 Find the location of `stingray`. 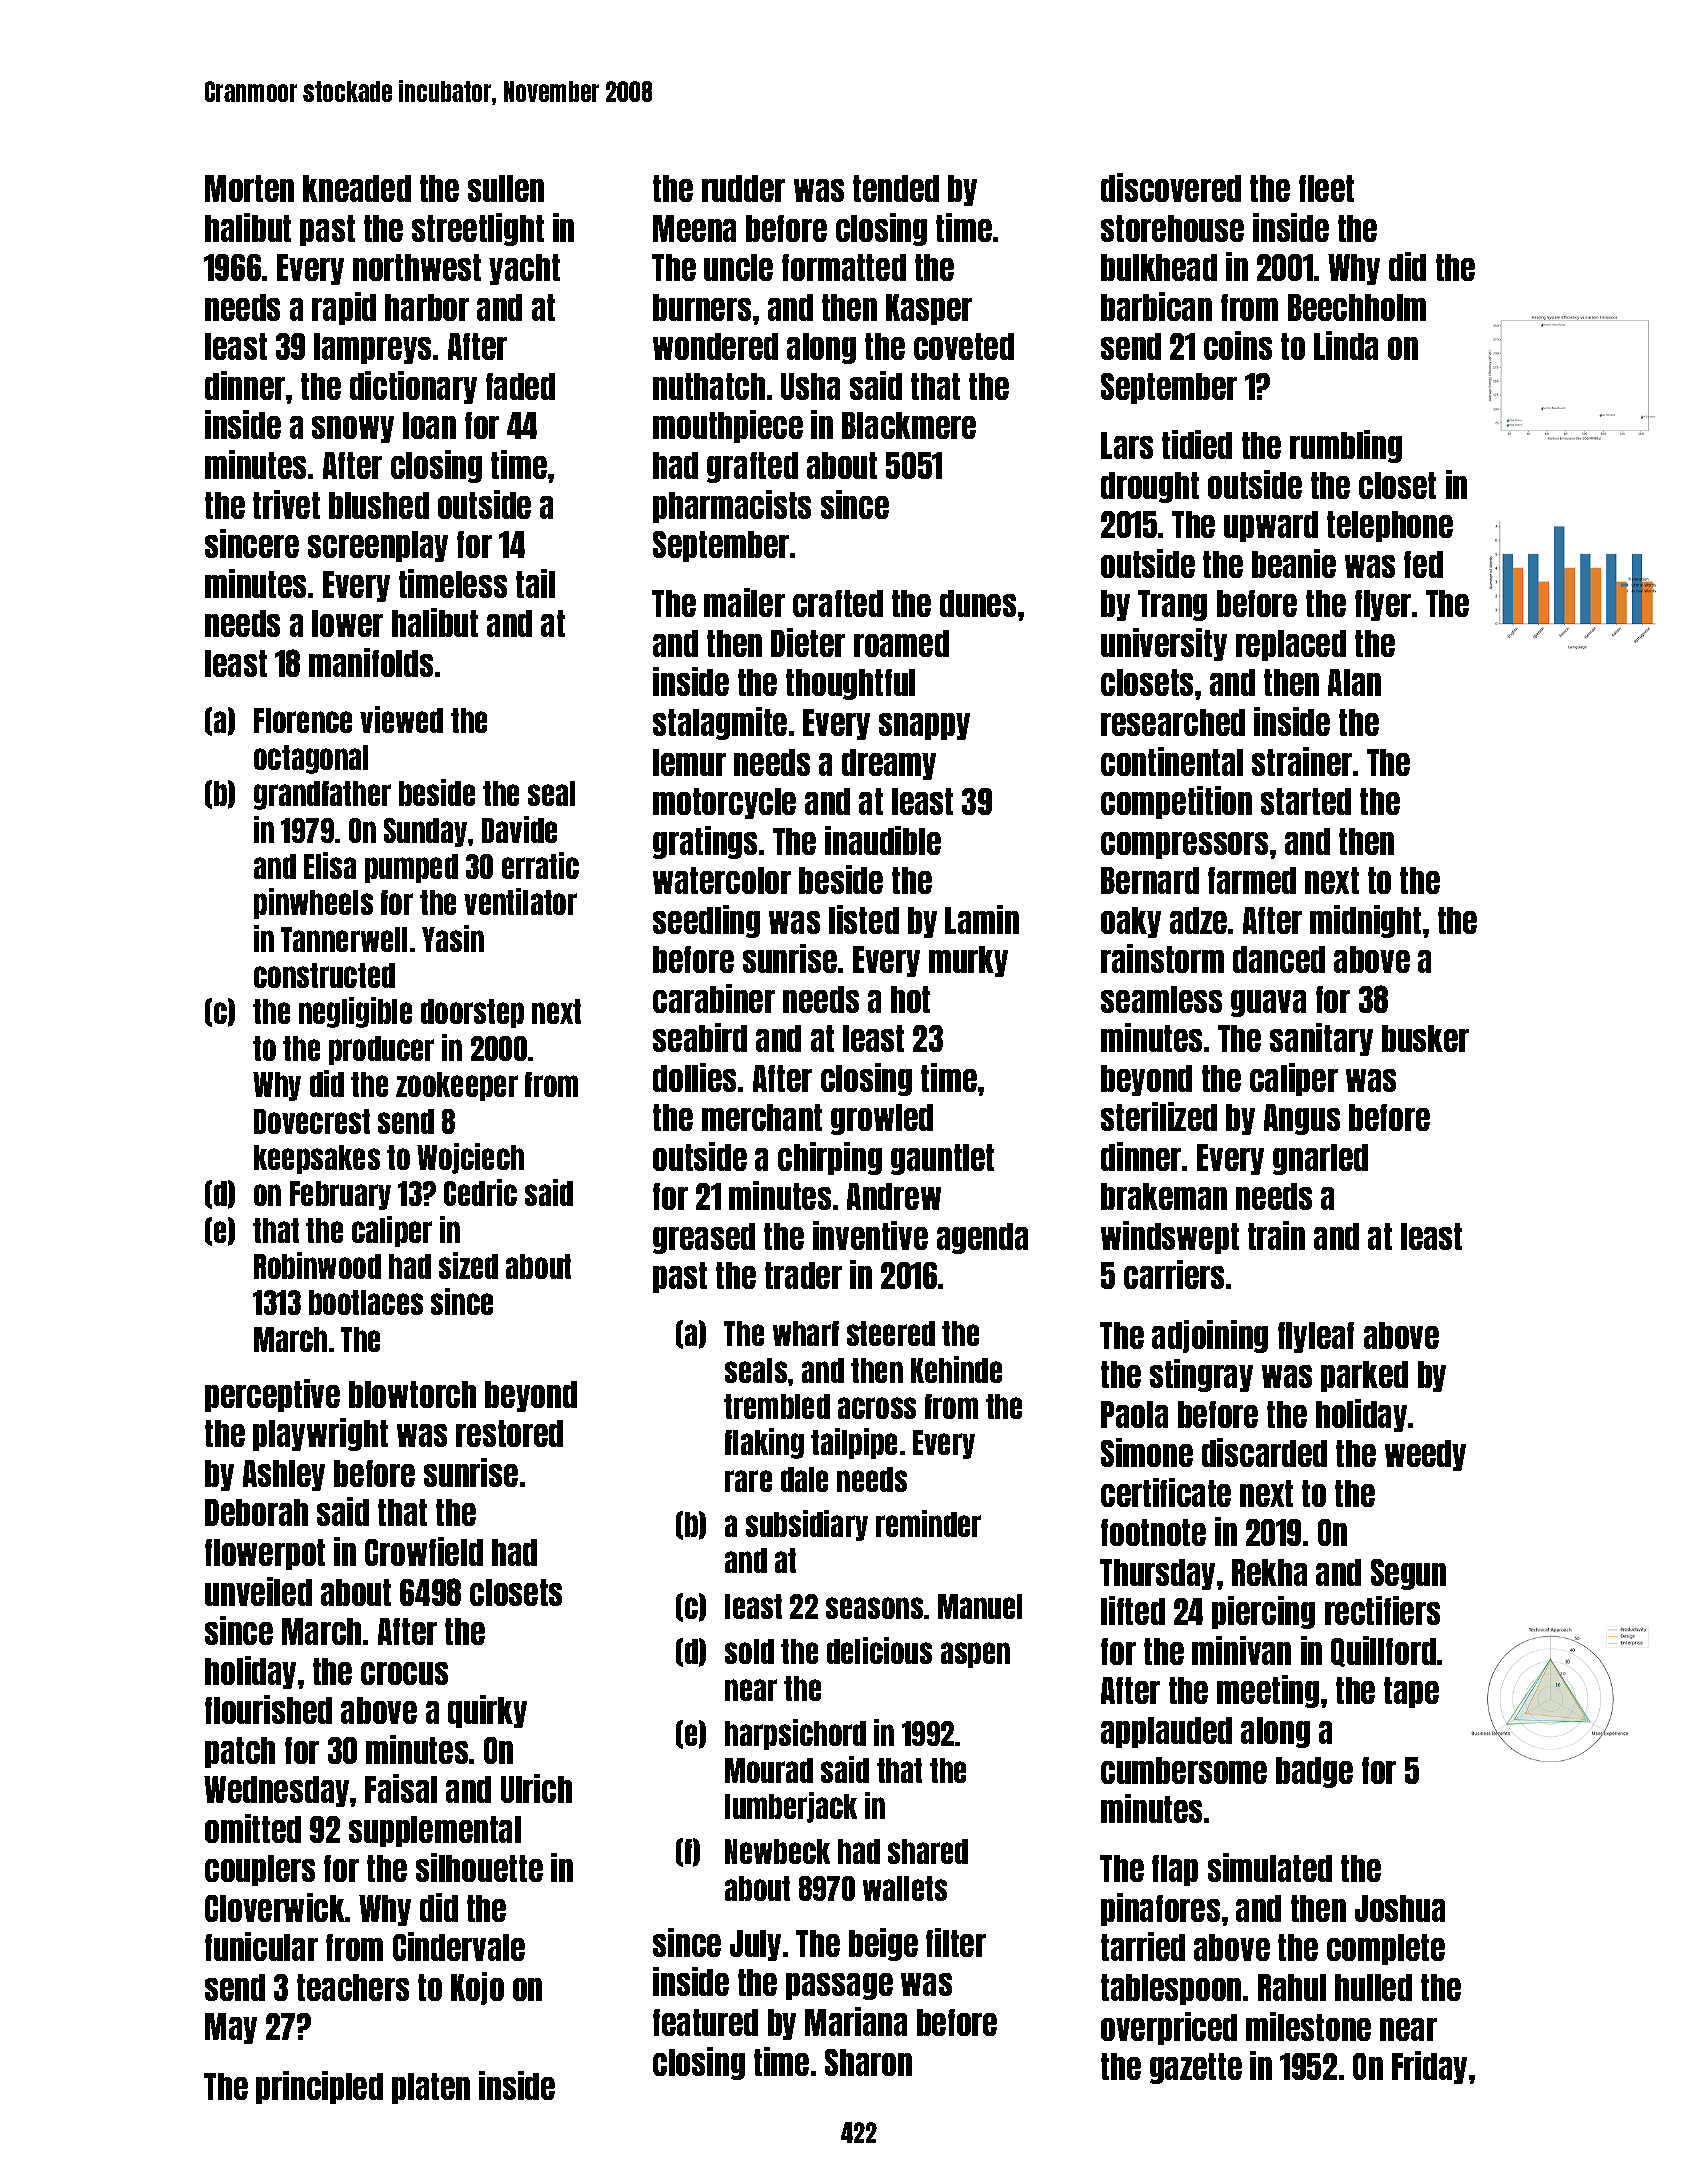

stingray is located at coordinates (1201, 1375).
